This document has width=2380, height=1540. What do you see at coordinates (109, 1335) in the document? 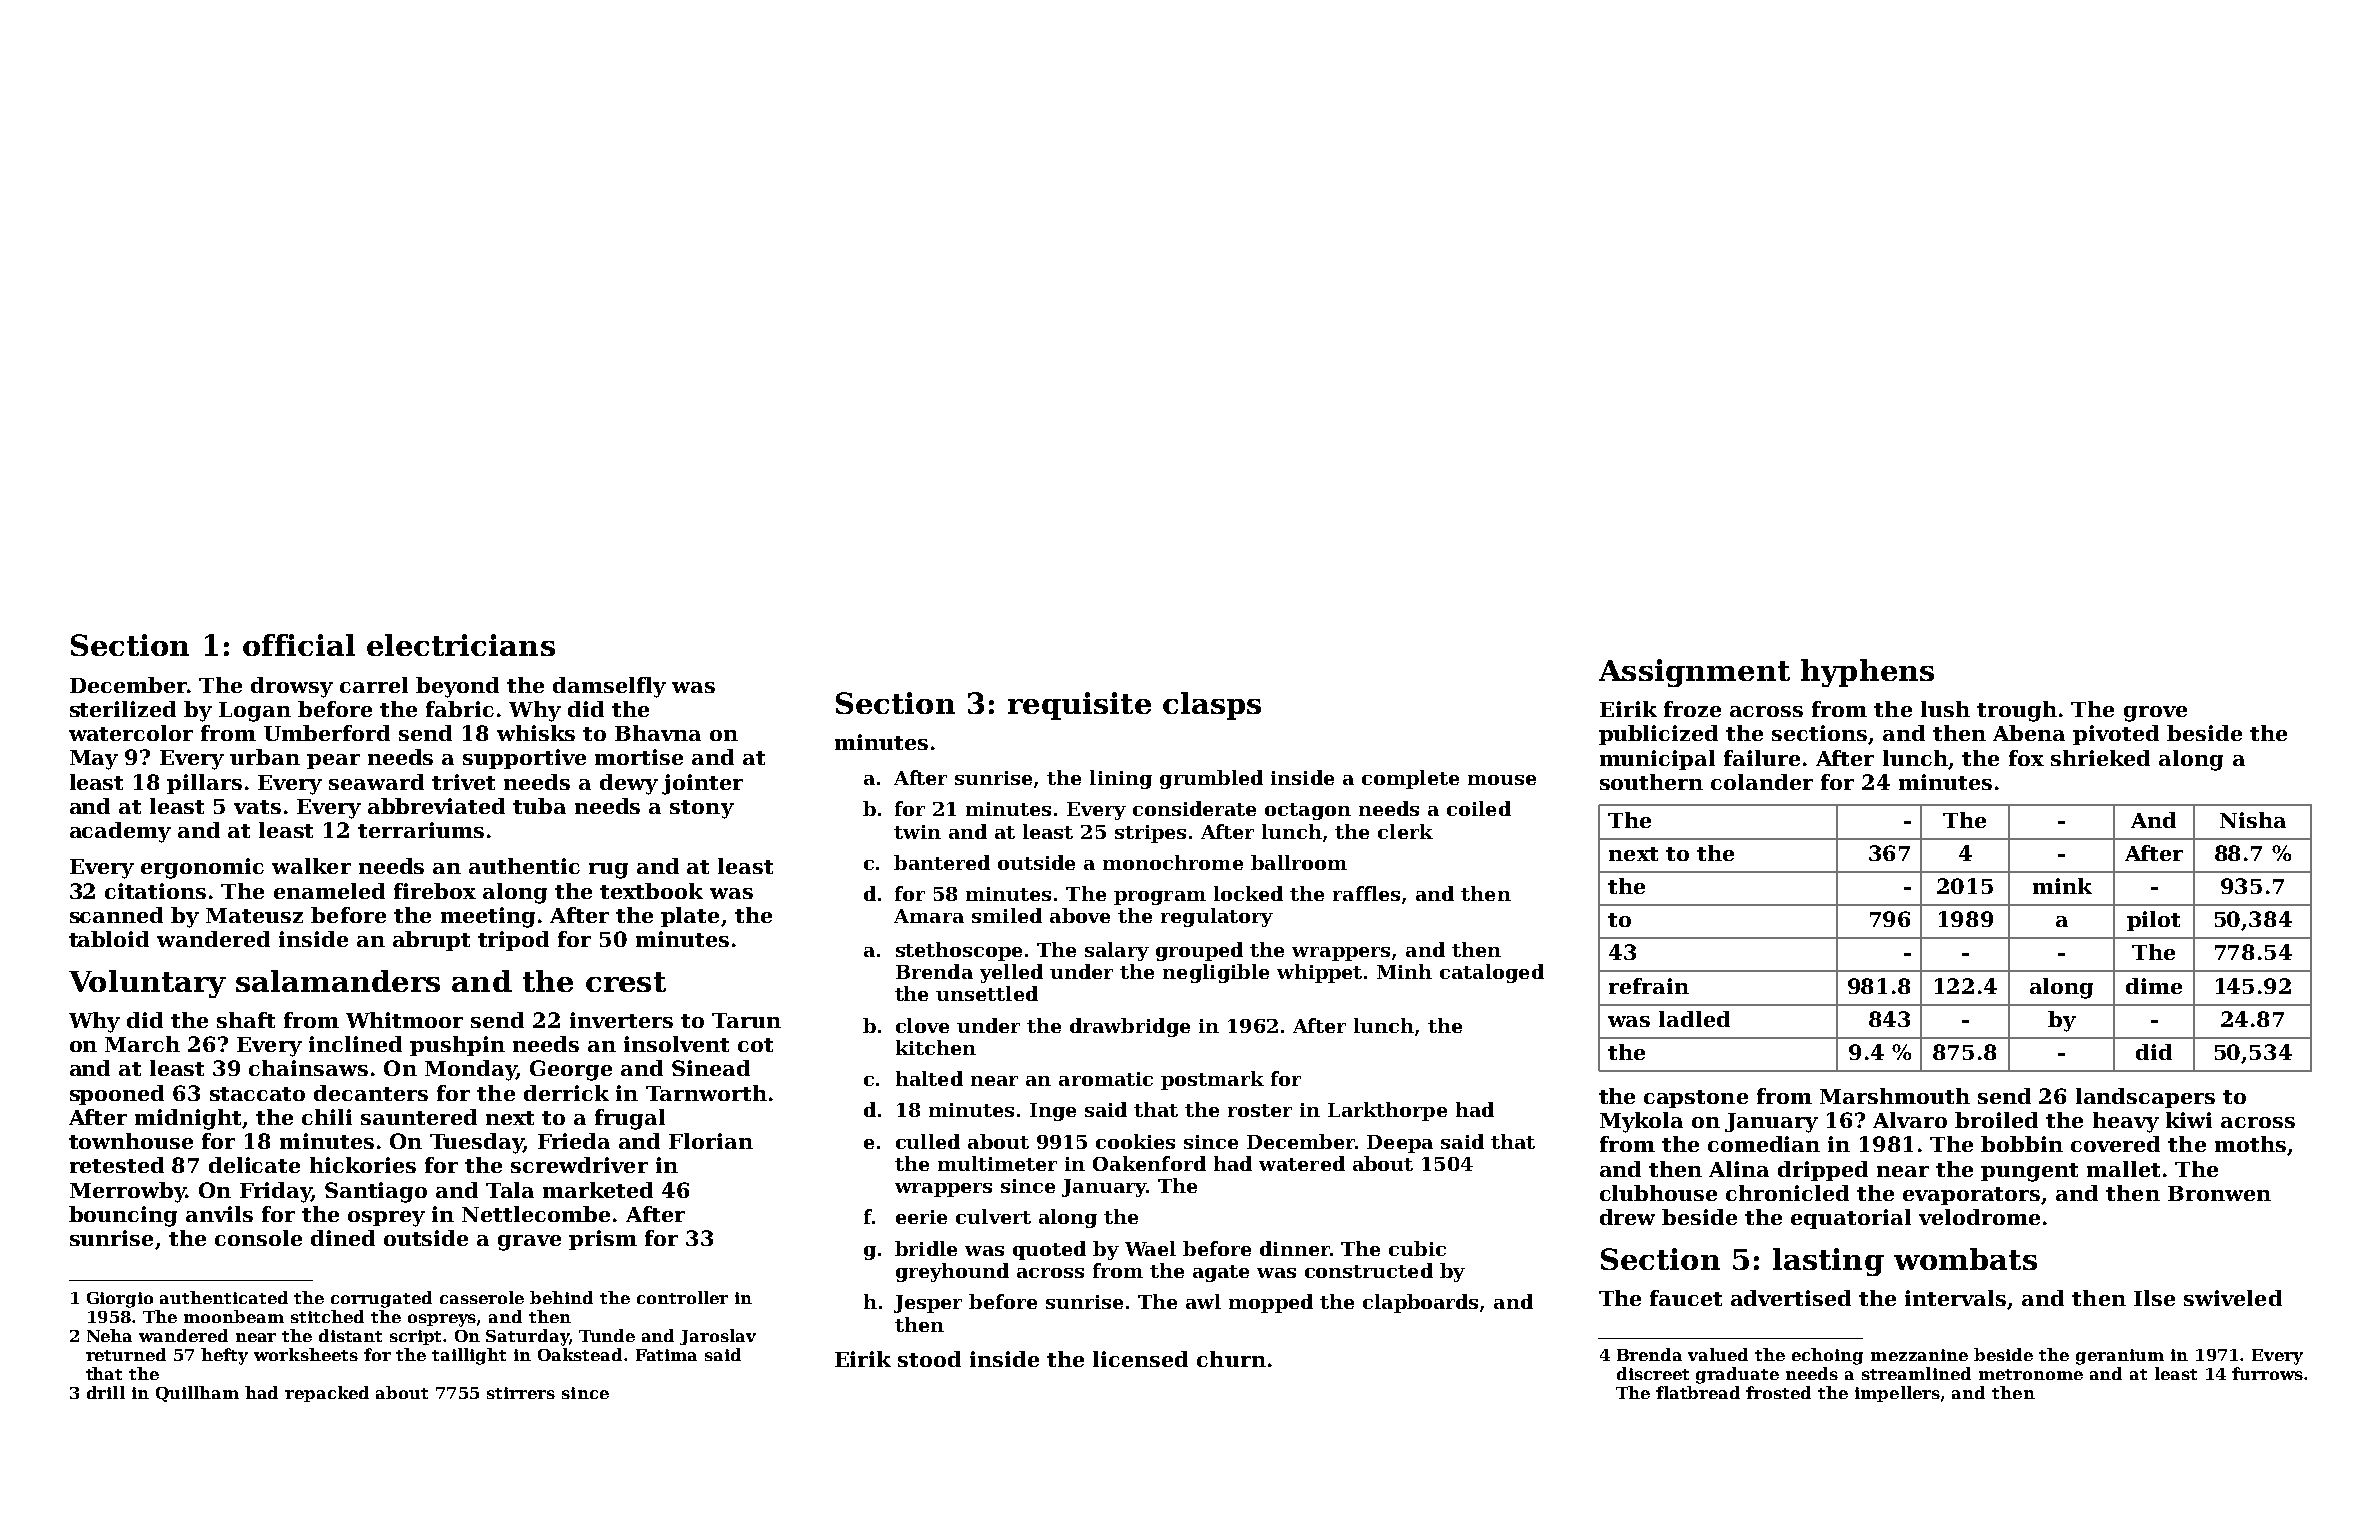
I see `Neha` at bounding box center [109, 1335].
